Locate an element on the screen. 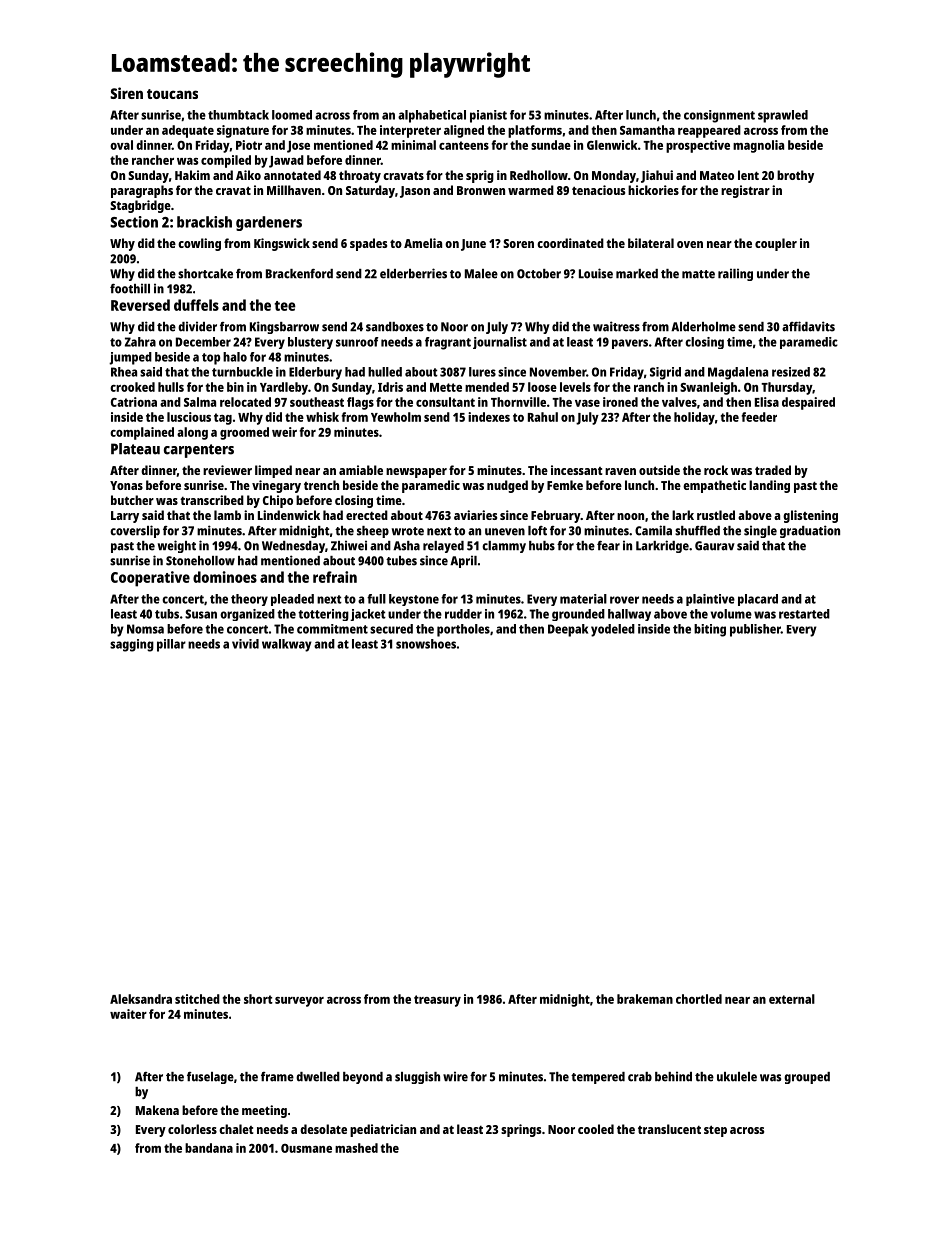 This screenshot has width=952, height=1233. brothy is located at coordinates (795, 176).
